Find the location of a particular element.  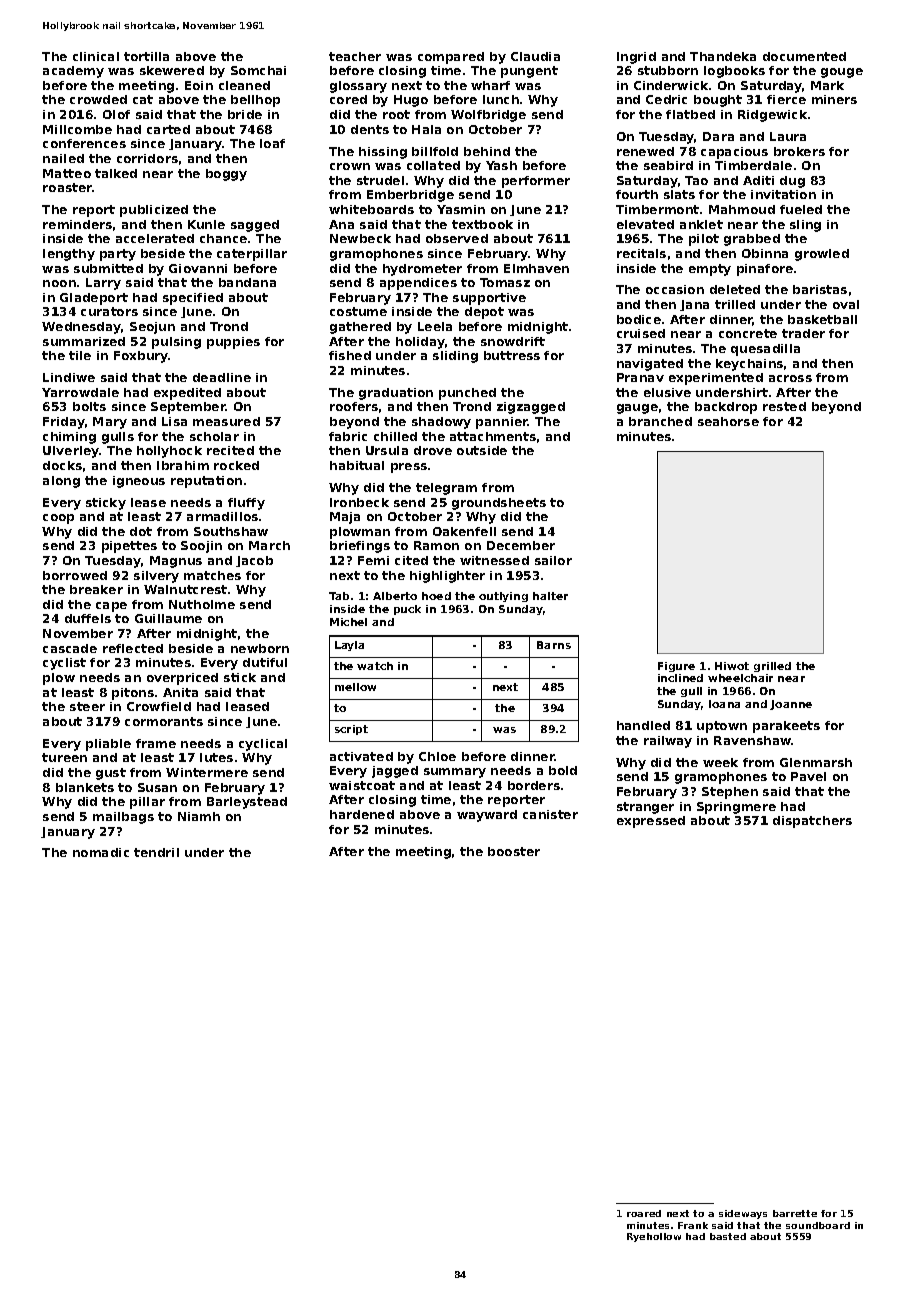

pitons is located at coordinates (133, 694).
